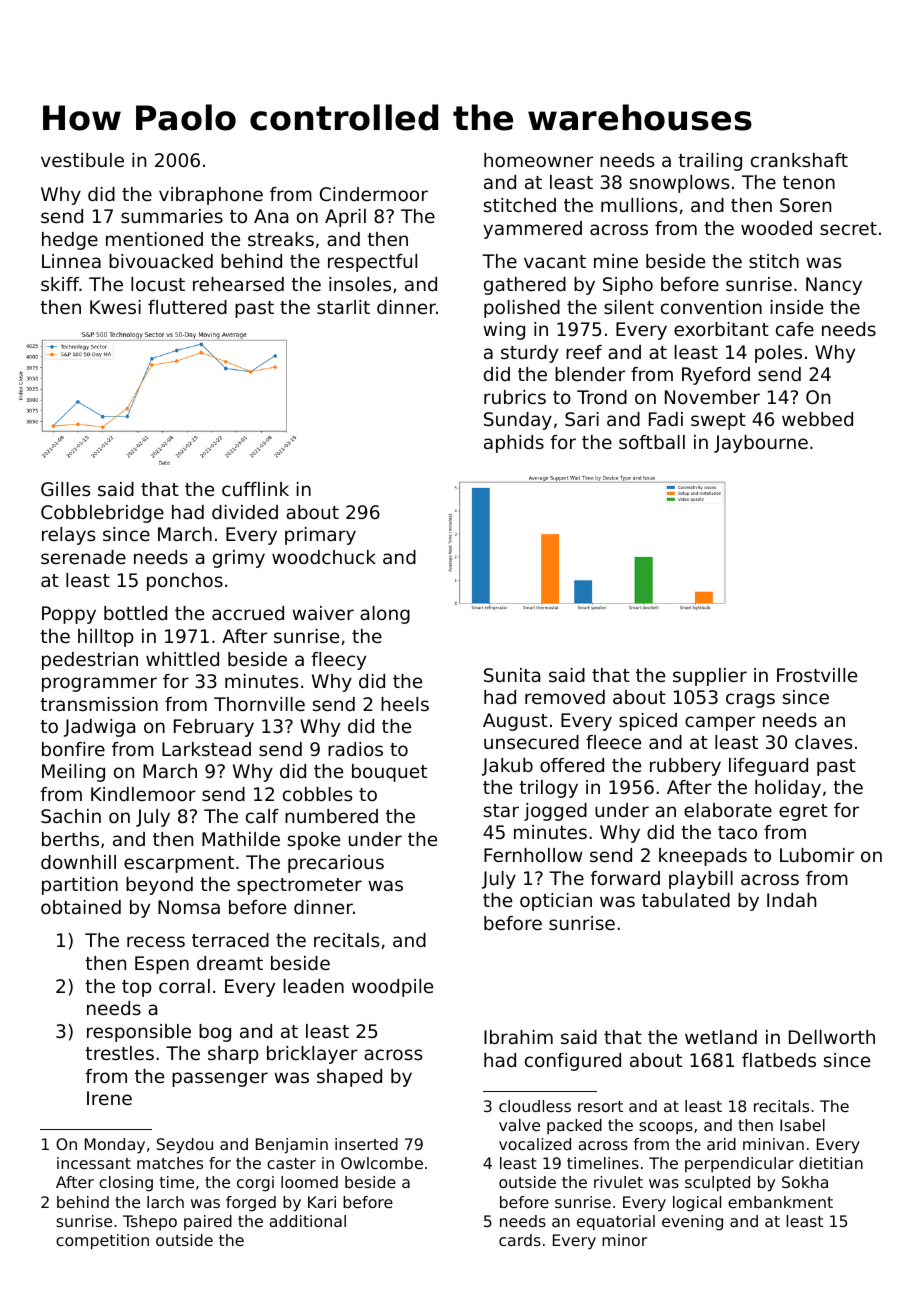 Image resolution: width=924 pixels, height=1308 pixels. Describe the element at coordinates (187, 307) in the document. I see `fluttered` at that location.
